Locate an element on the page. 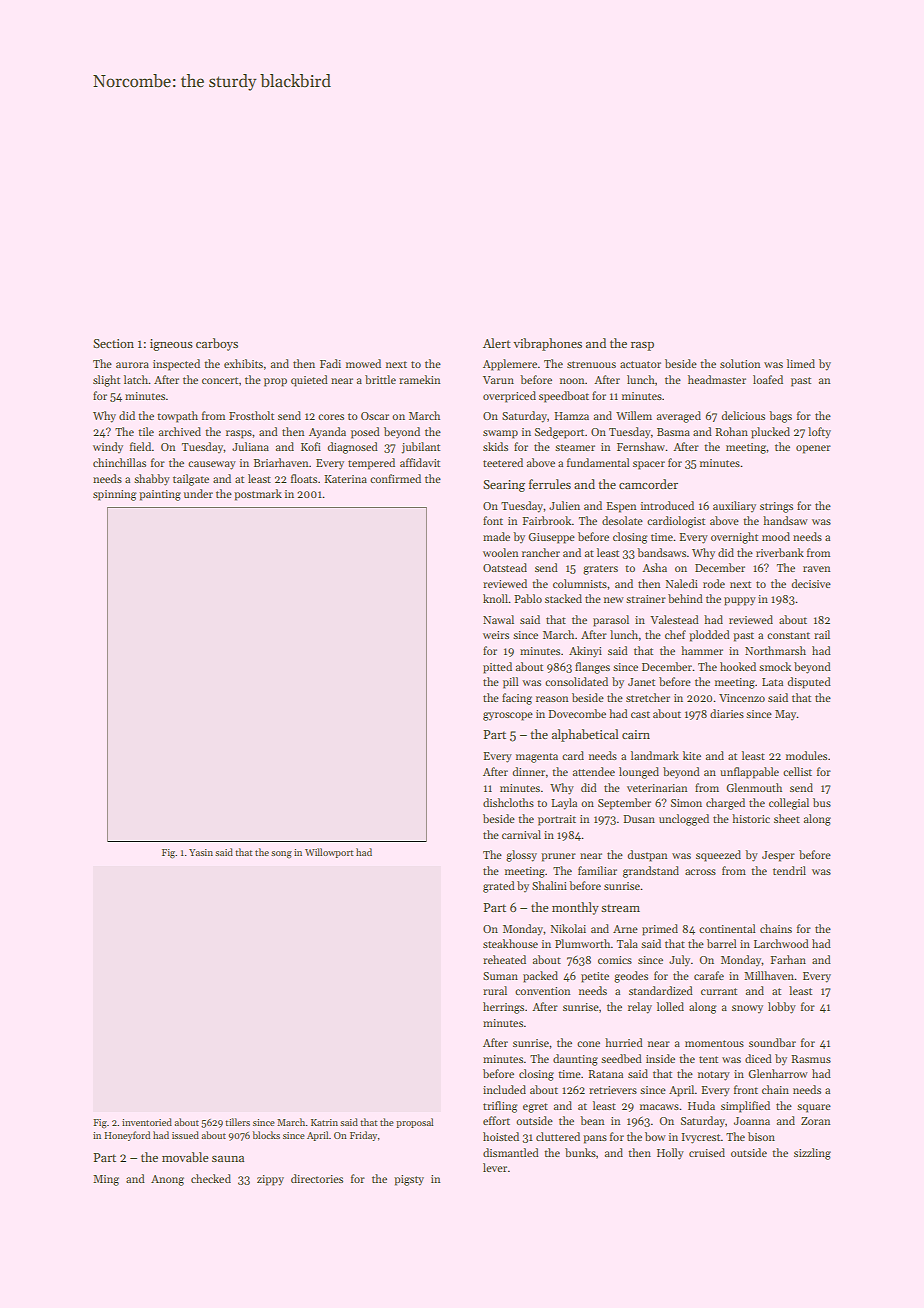  included is located at coordinates (504, 1089).
